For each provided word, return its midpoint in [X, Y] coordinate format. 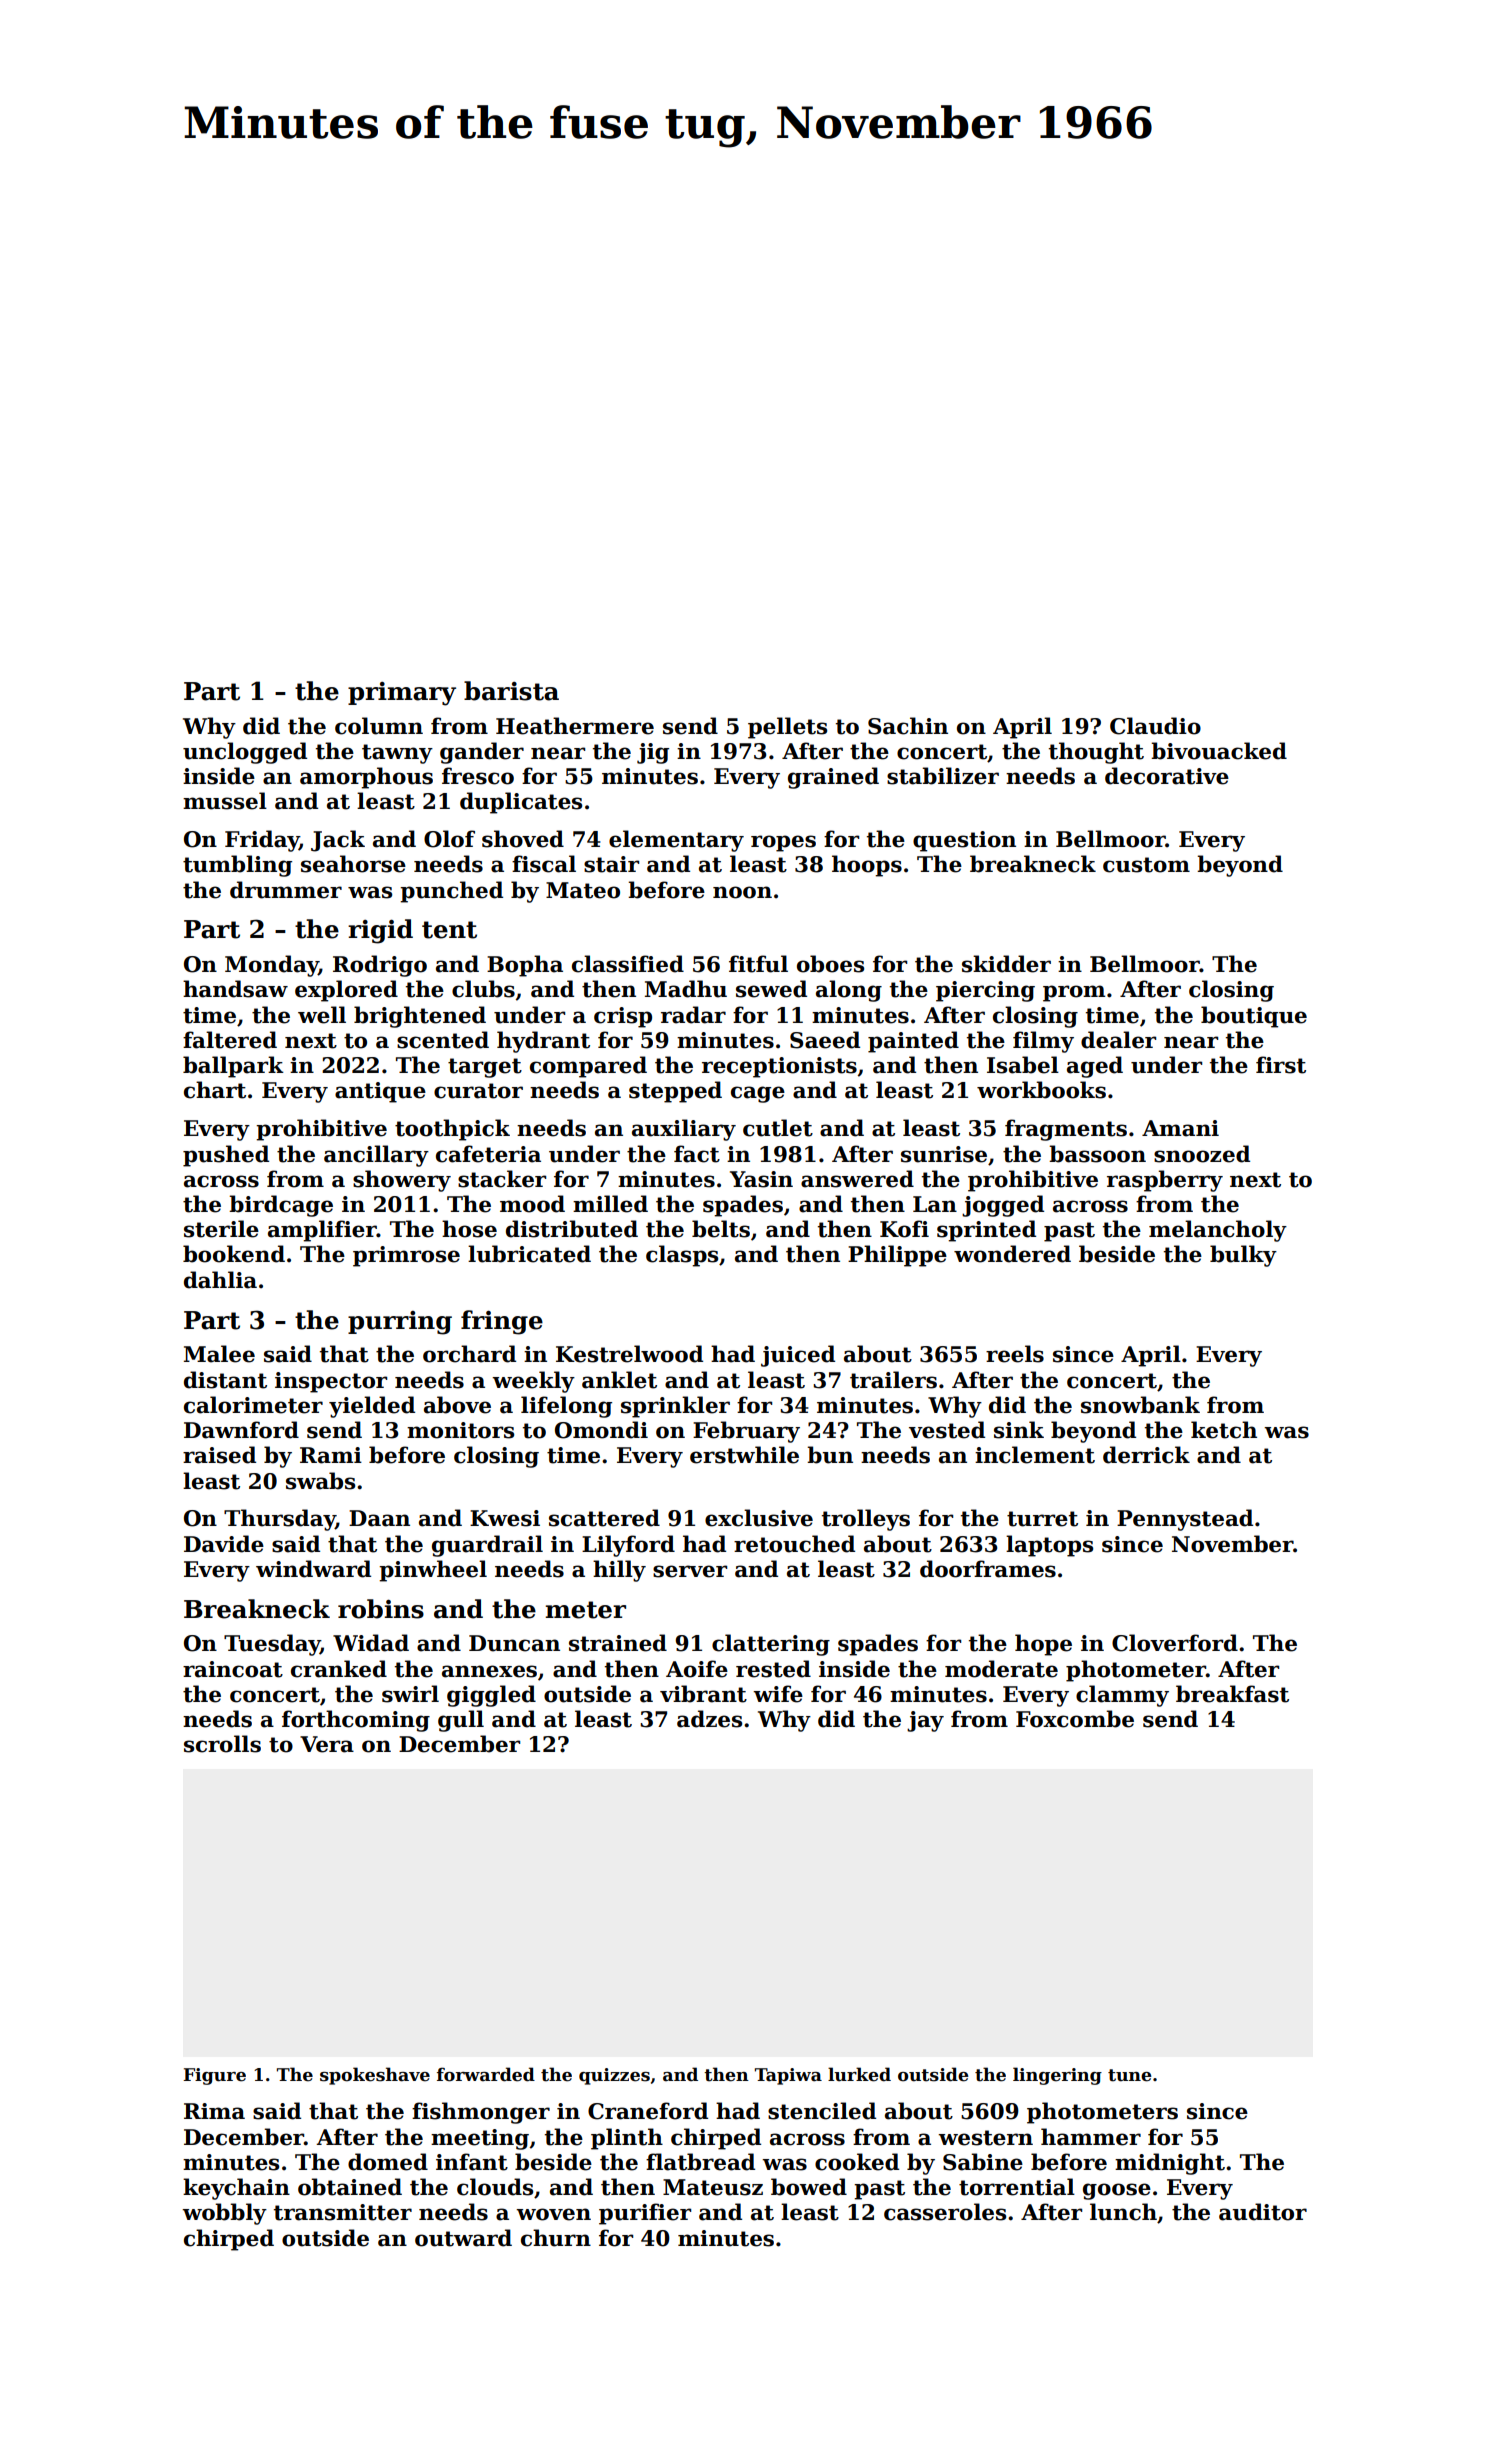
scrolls [222, 1744]
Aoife [697, 1669]
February [746, 1432]
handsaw [235, 989]
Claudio [1155, 726]
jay [925, 1721]
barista [511, 691]
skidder [1006, 964]
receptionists [779, 1067]
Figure [214, 2076]
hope [1043, 1645]
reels [1015, 1354]
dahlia [220, 1280]
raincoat [233, 1669]
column [379, 726]
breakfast [1232, 1694]
